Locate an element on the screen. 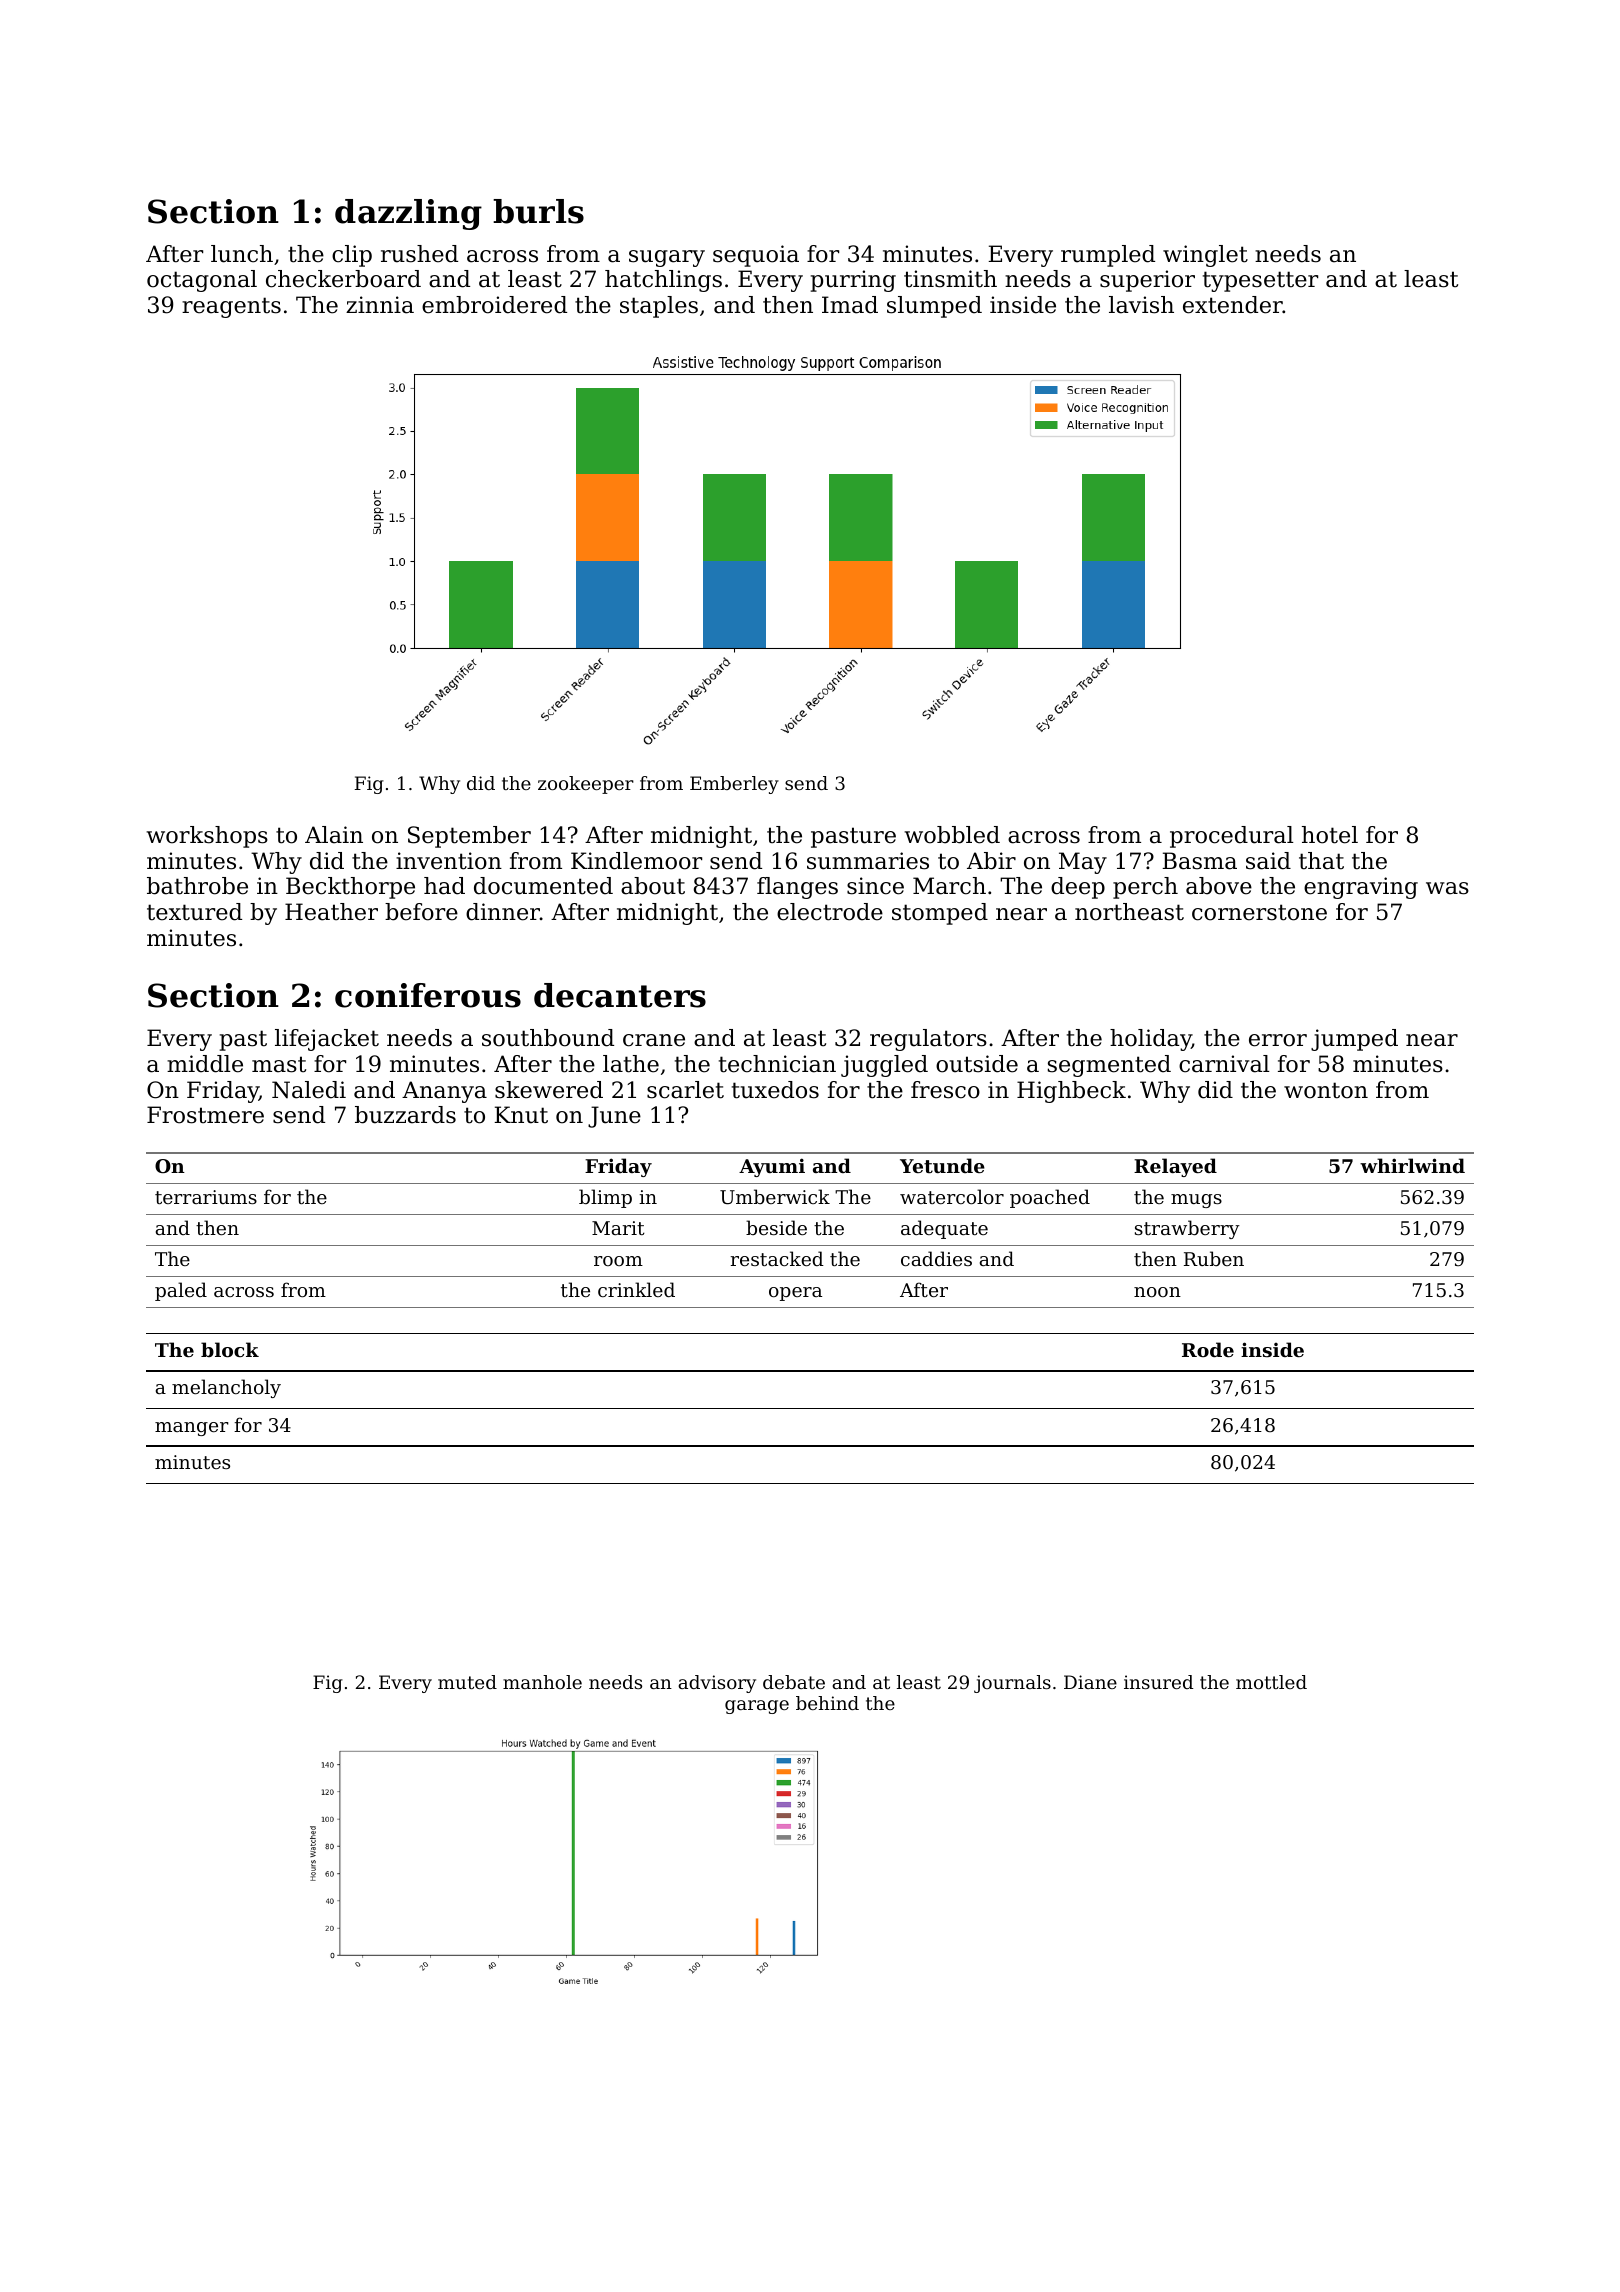 The image size is (1620, 2292). workshops is located at coordinates (207, 837).
